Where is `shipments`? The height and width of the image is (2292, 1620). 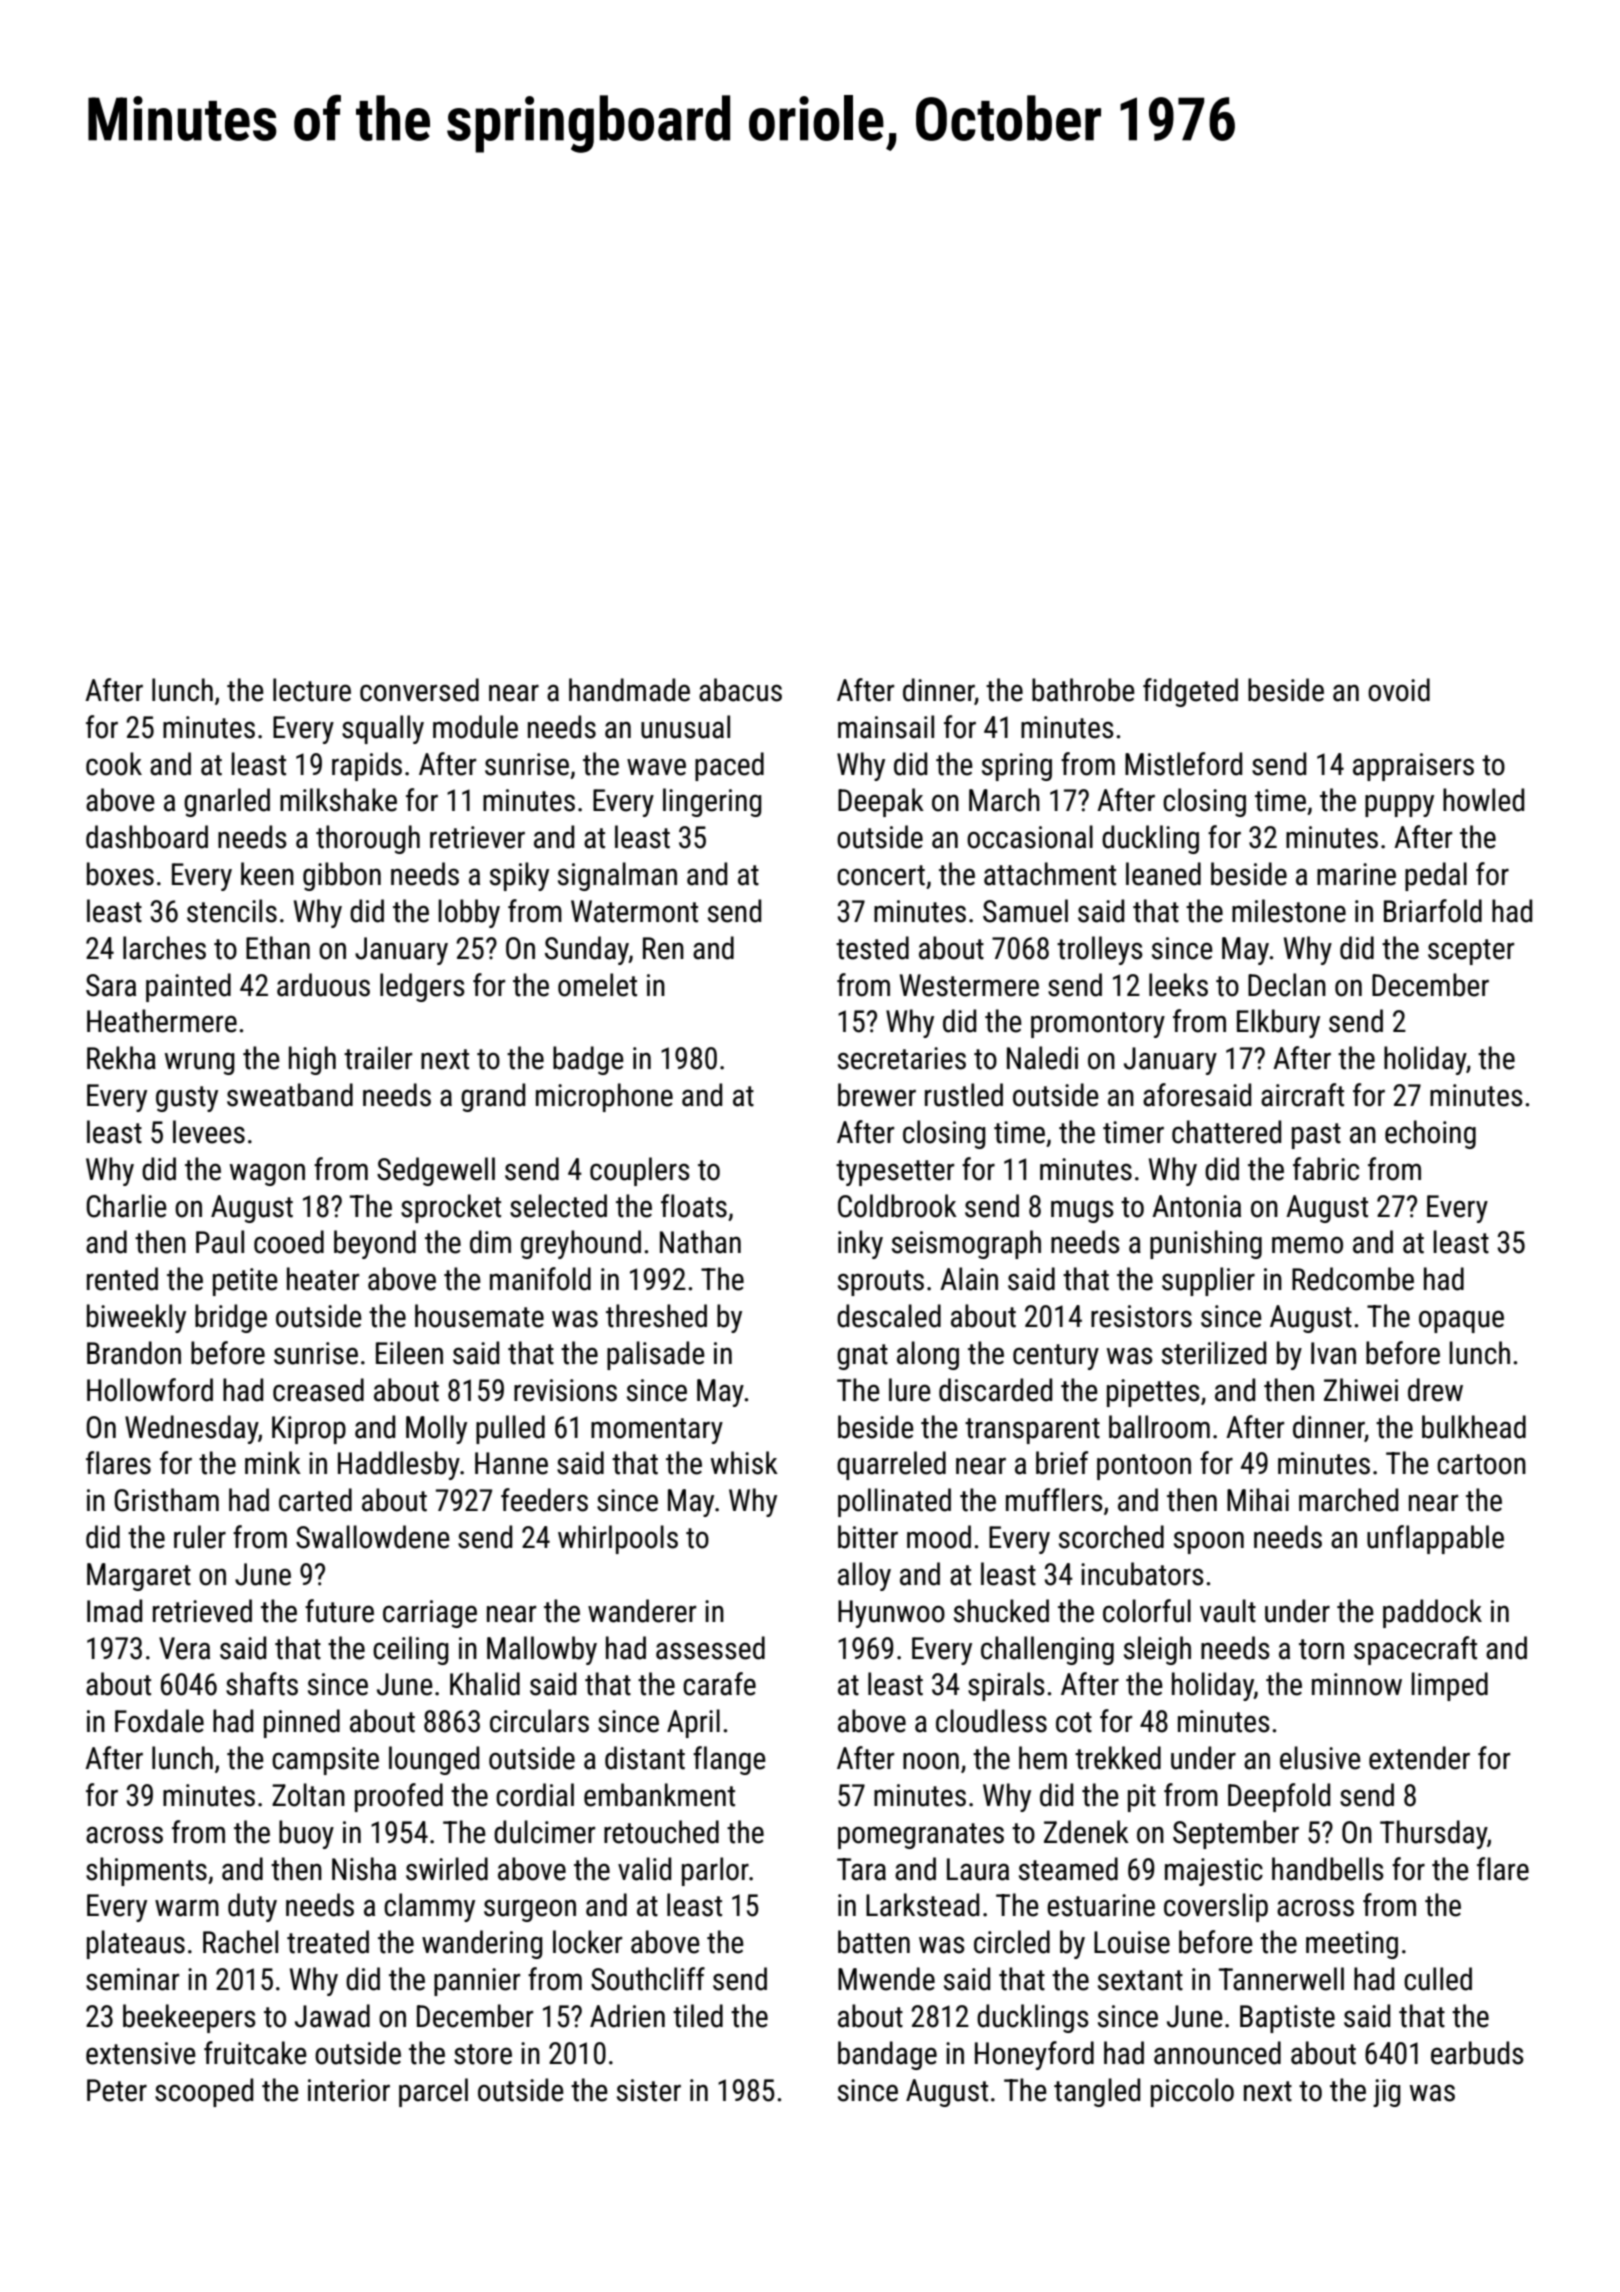 shipments is located at coordinates (146, 1871).
